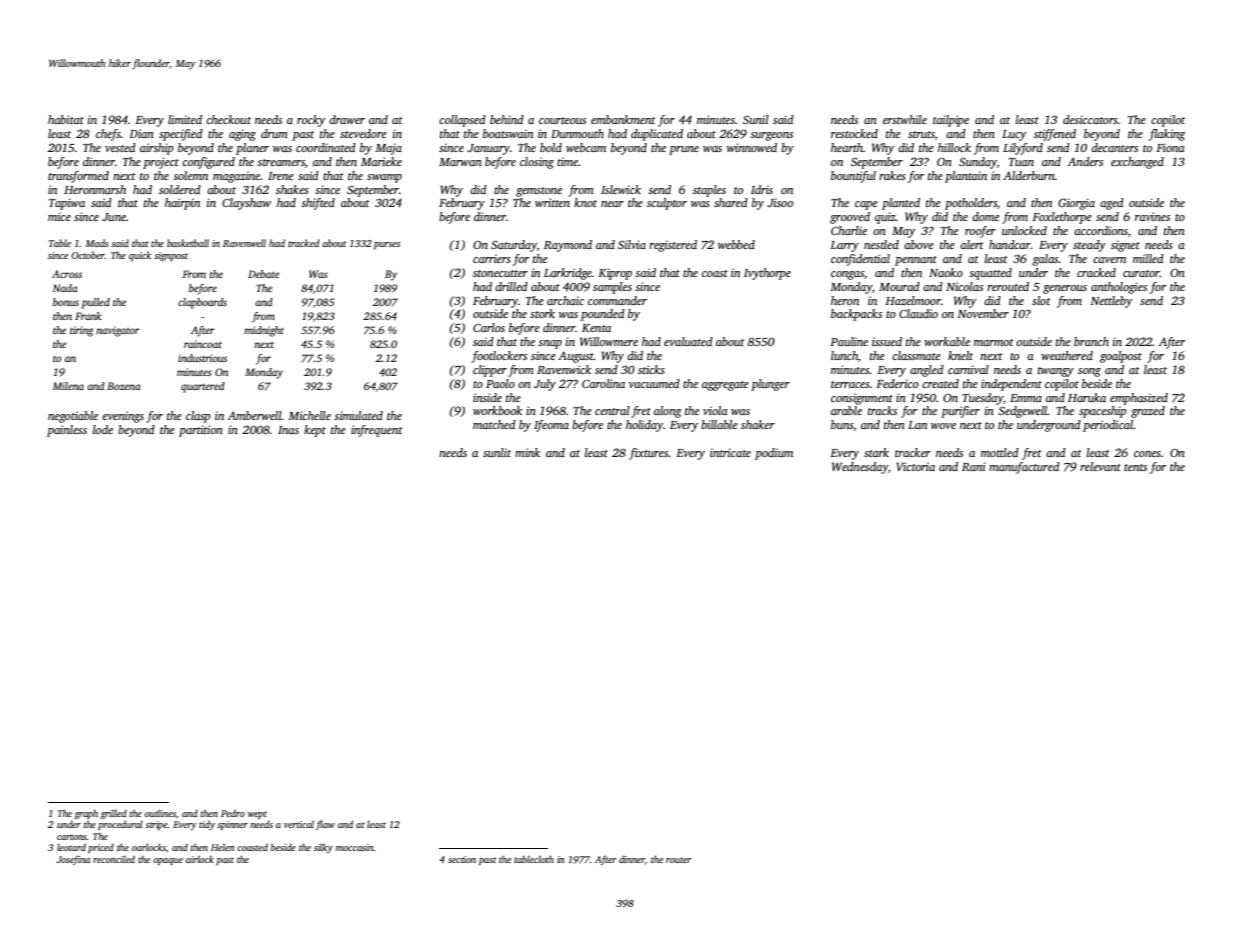  What do you see at coordinates (1090, 119) in the screenshot?
I see `desiccators` at bounding box center [1090, 119].
